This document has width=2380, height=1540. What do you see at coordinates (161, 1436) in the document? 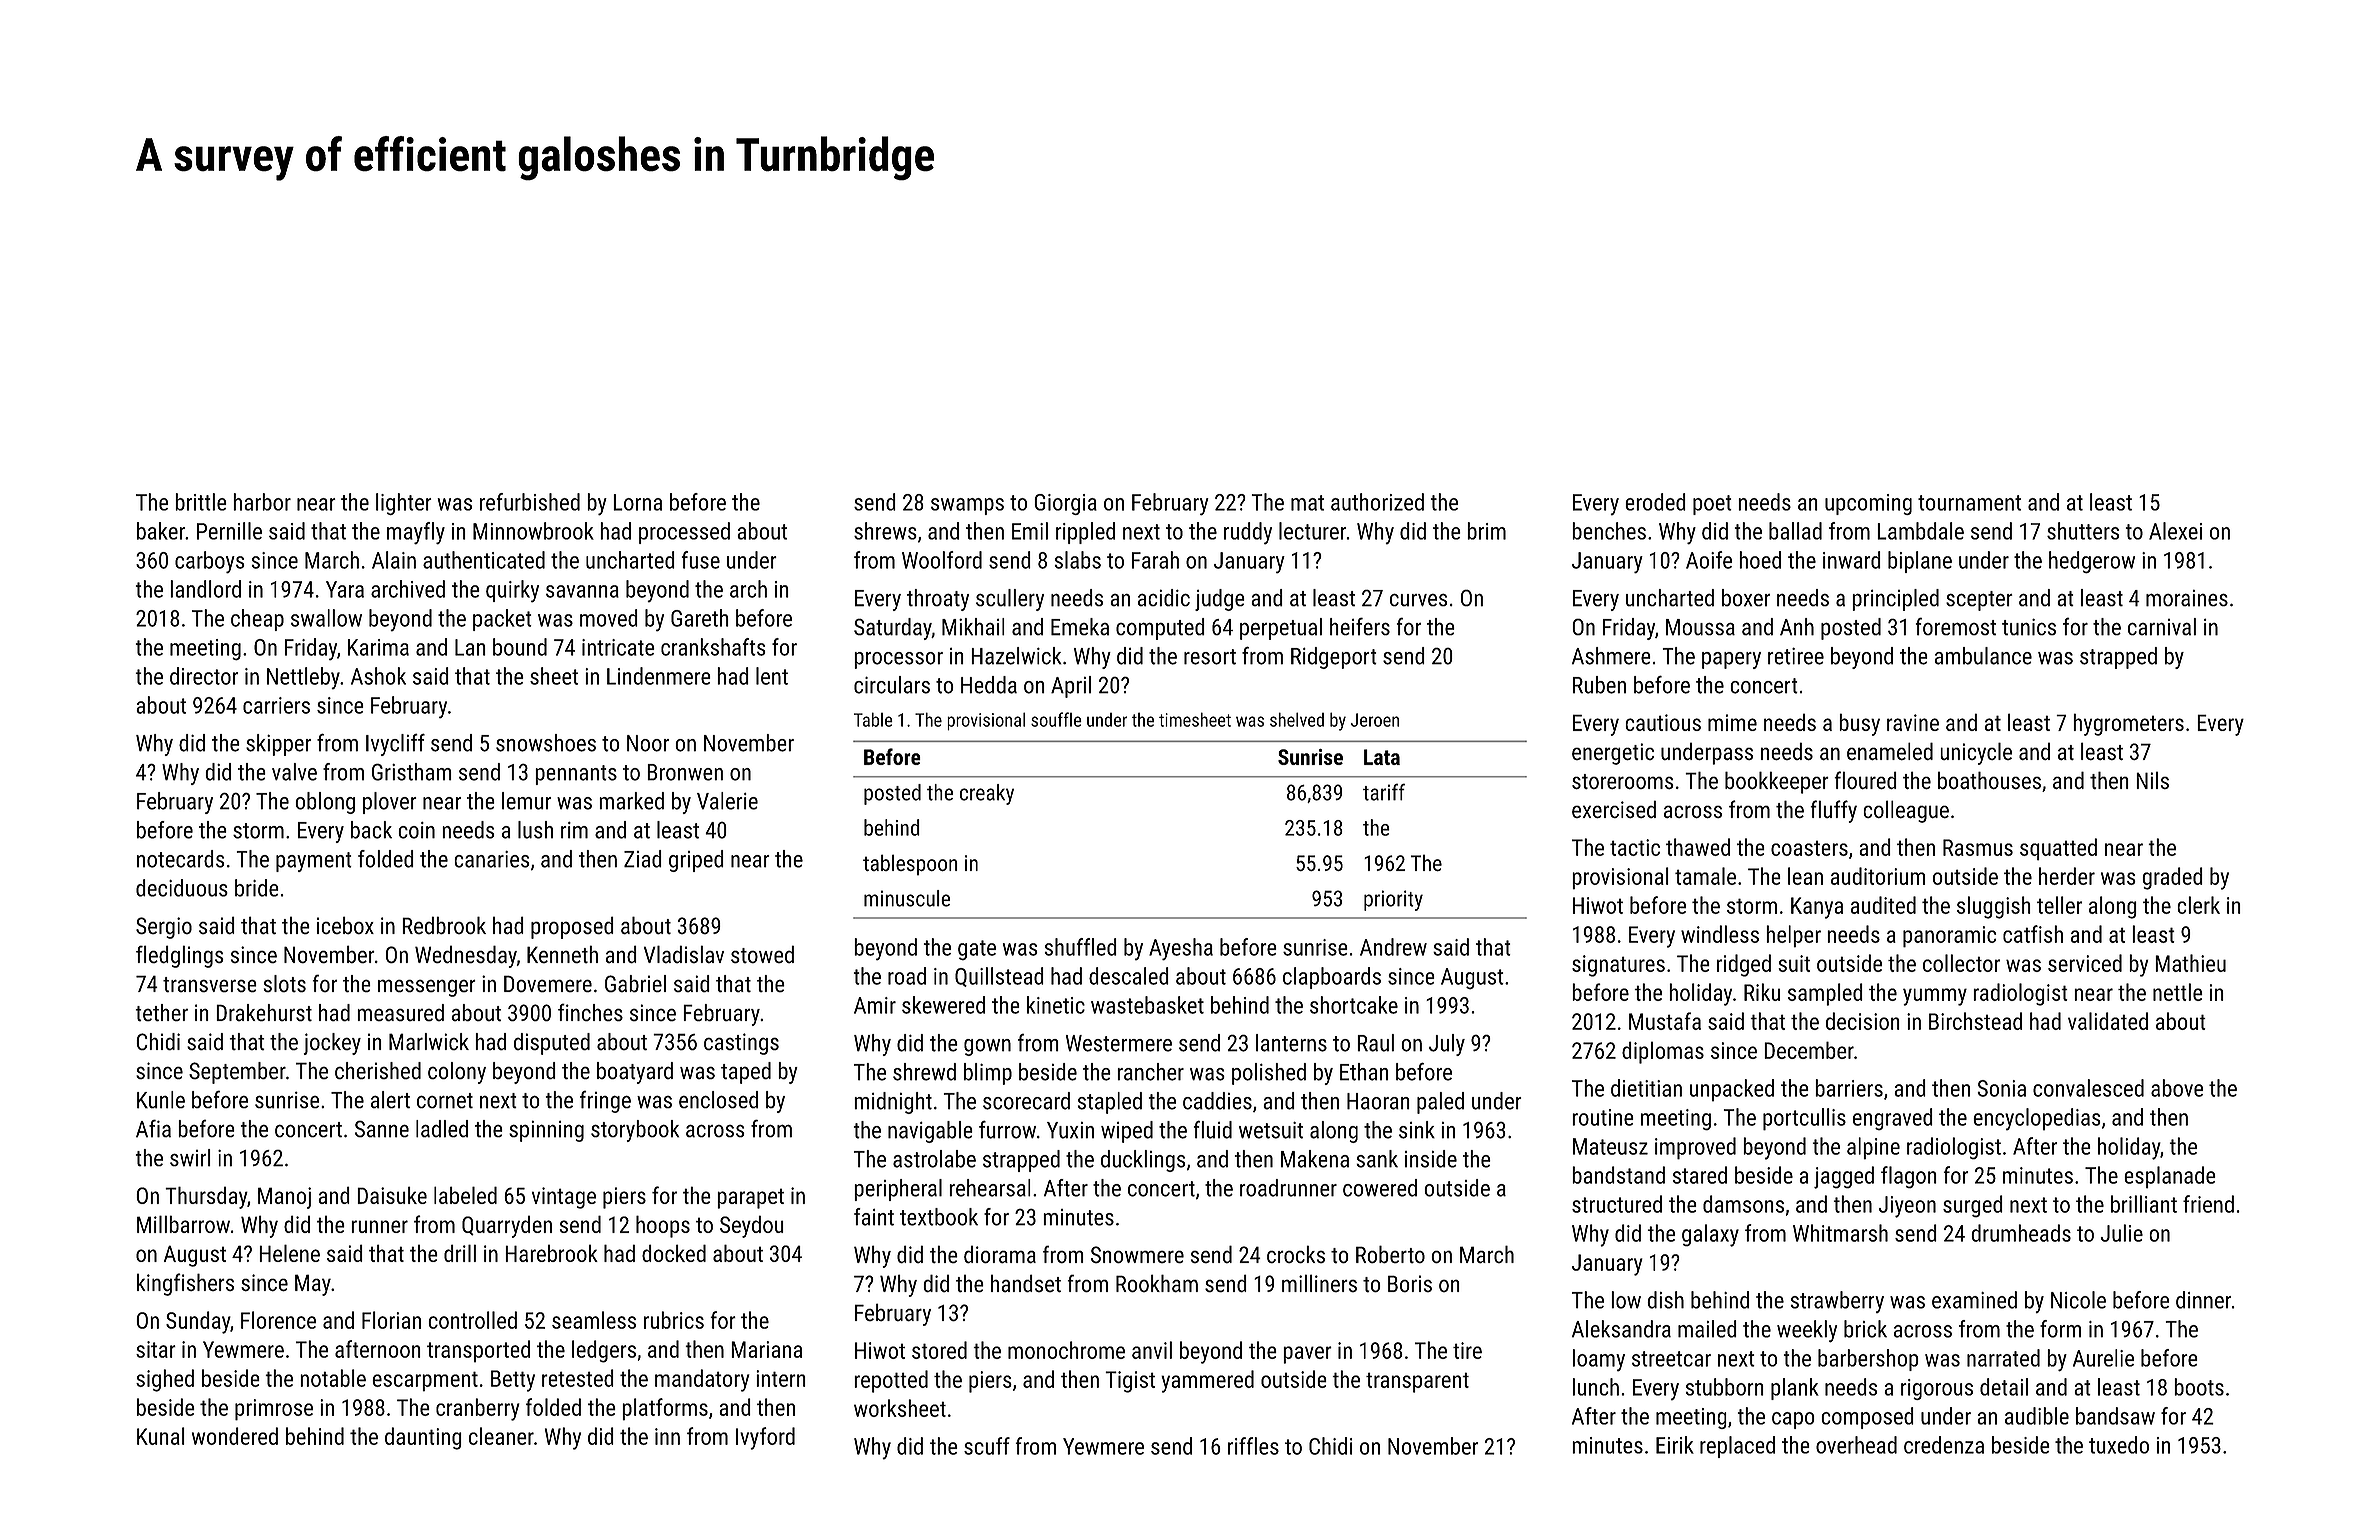
I see `Kunal` at bounding box center [161, 1436].
